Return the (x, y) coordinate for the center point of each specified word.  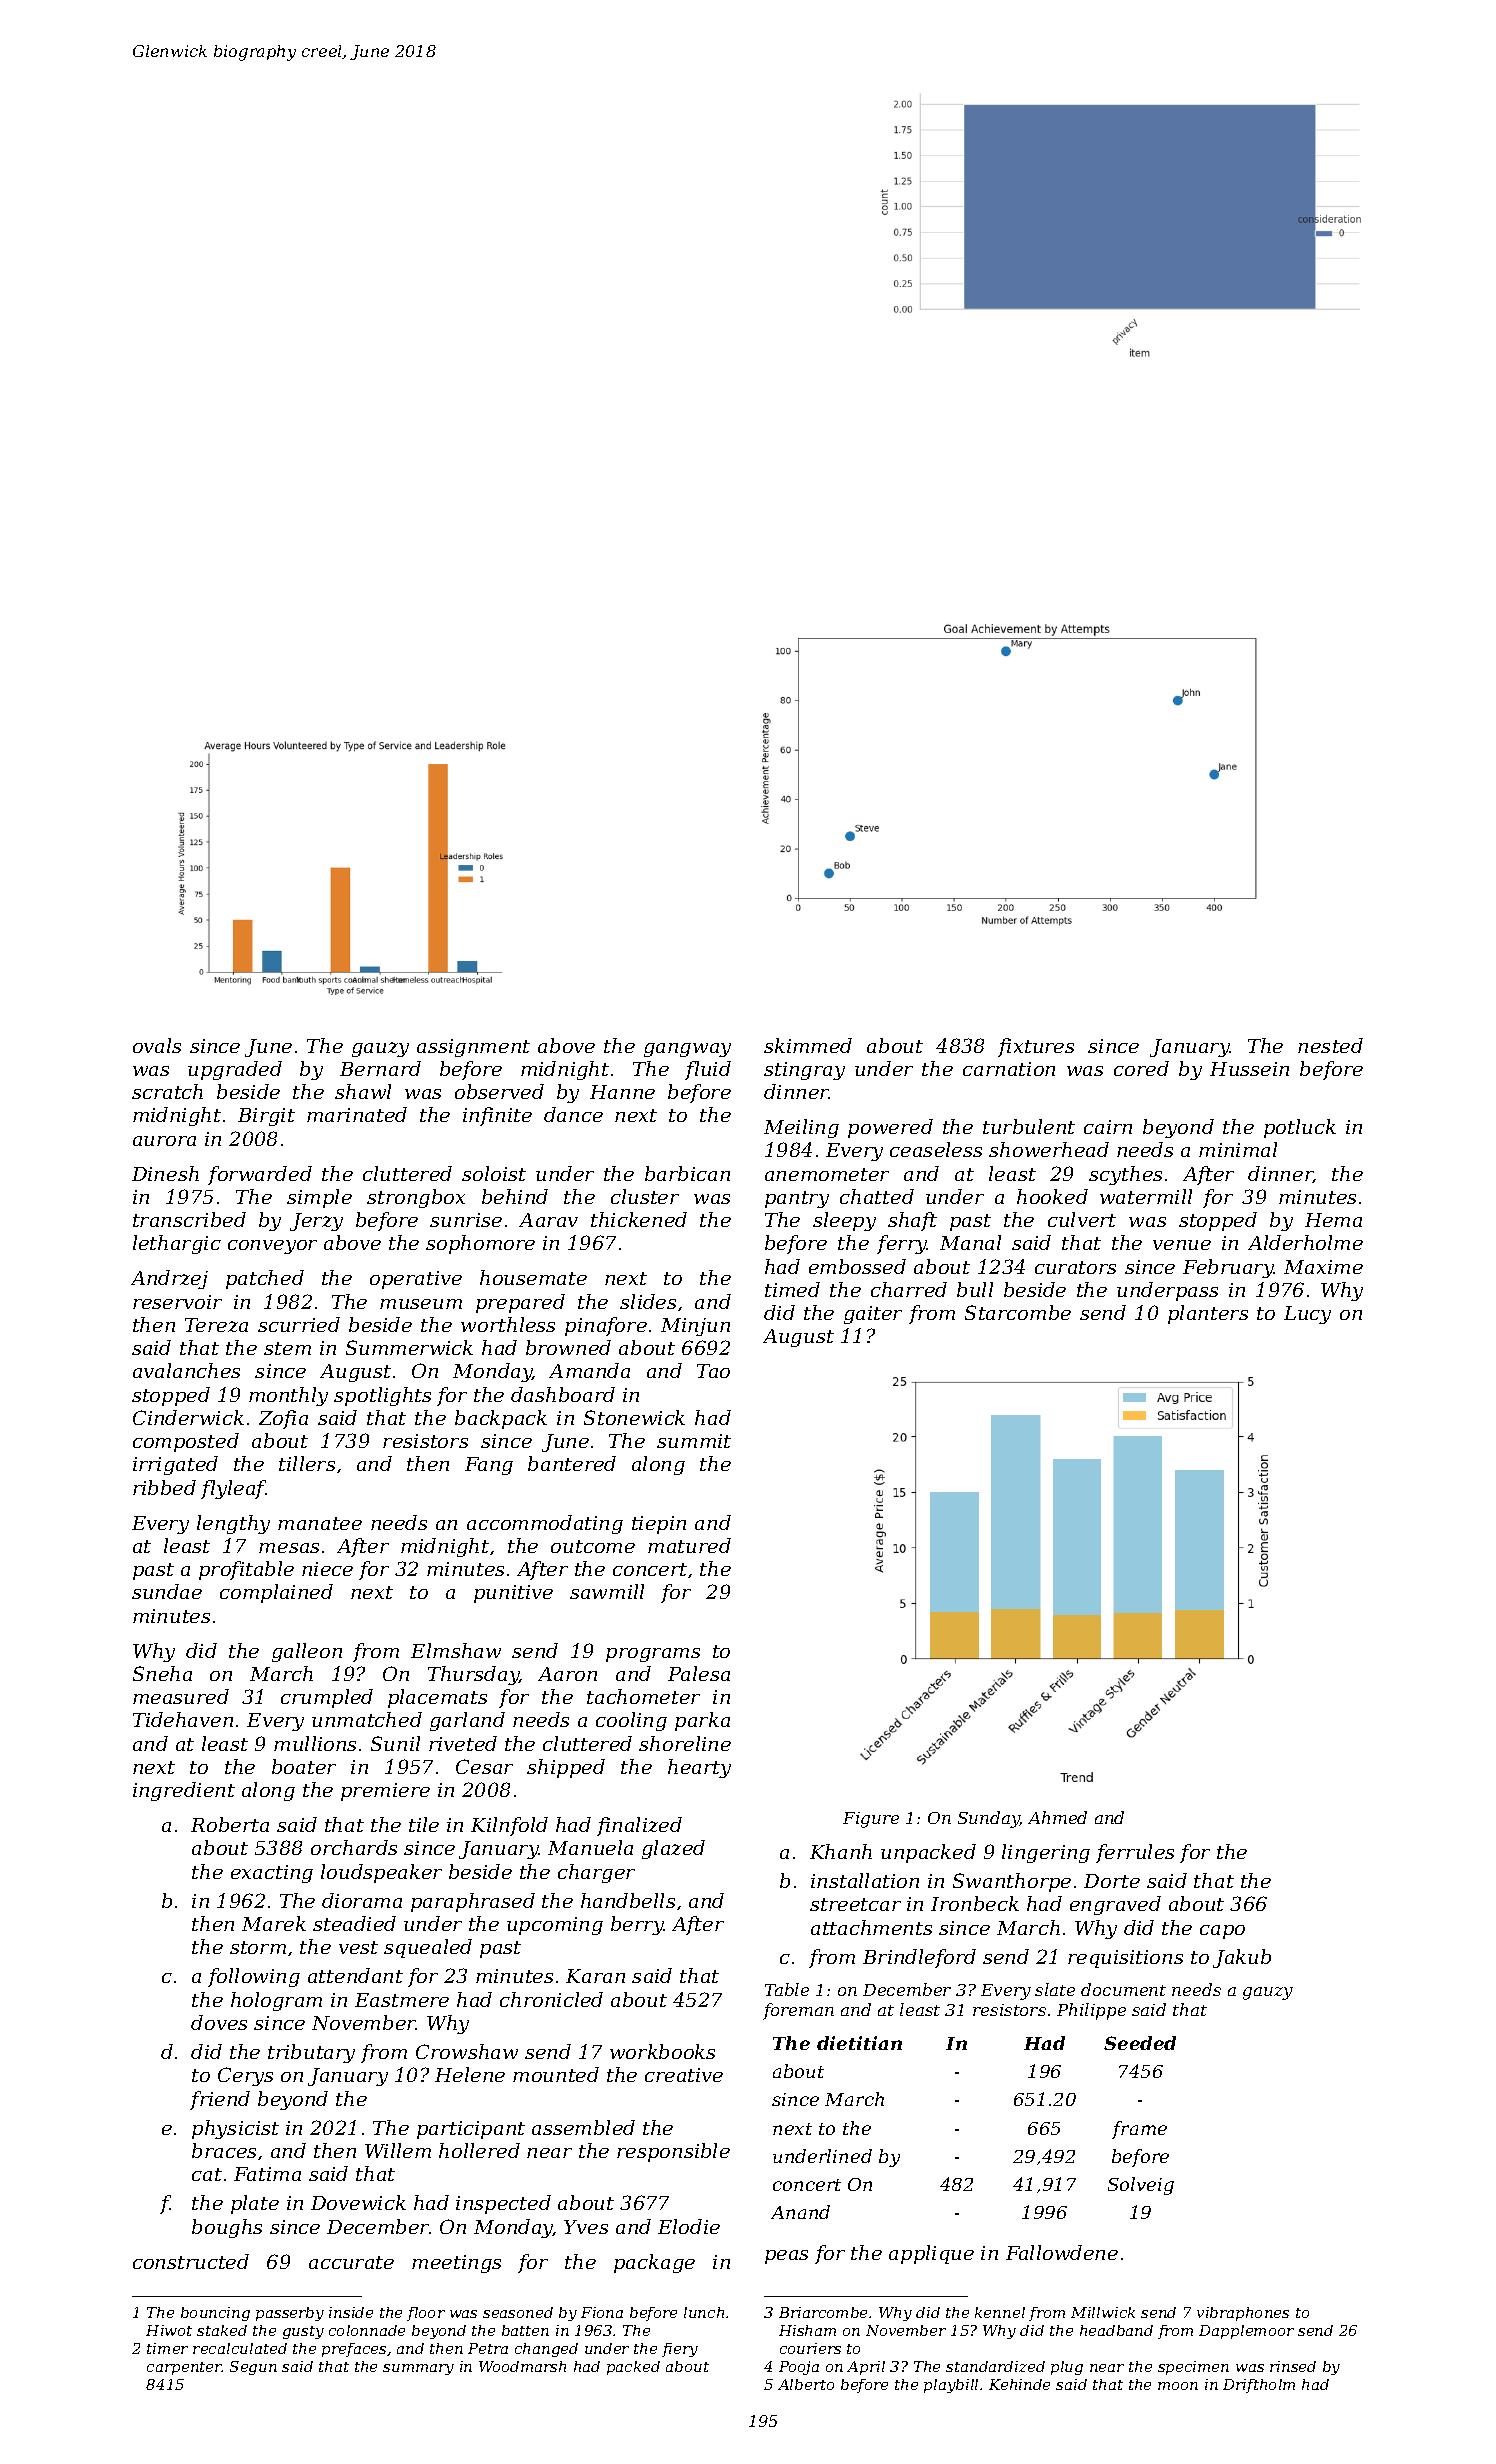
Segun (253, 2368)
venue (1182, 1245)
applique (931, 2254)
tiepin (659, 1525)
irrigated (175, 1465)
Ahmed (1057, 1817)
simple (319, 1198)
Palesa (699, 1673)
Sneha (162, 1673)
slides (648, 1301)
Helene (470, 2074)
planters (1208, 1314)
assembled (583, 2127)
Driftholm (1259, 2386)
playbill (951, 2386)
